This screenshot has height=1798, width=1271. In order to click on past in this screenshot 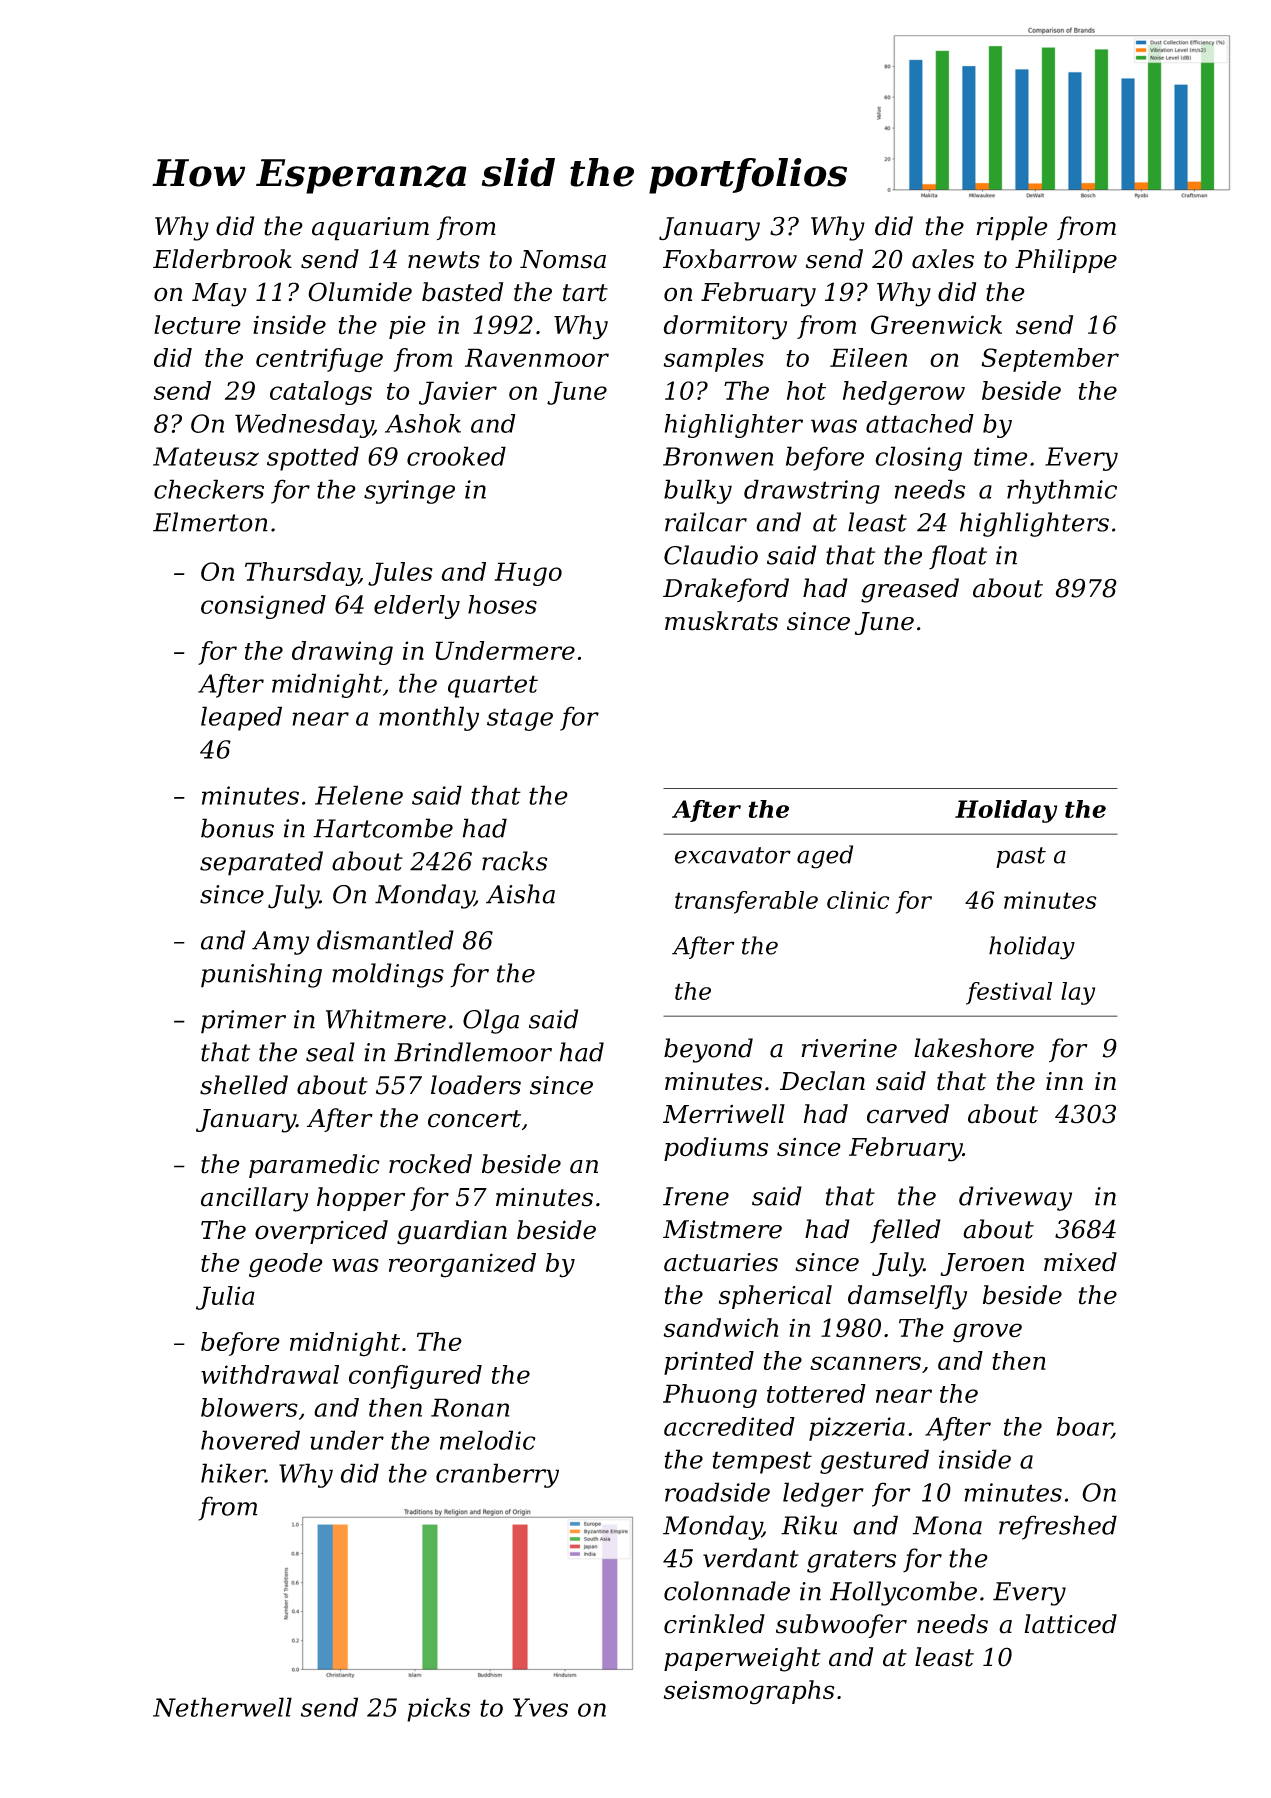, I will do `click(1021, 857)`.
